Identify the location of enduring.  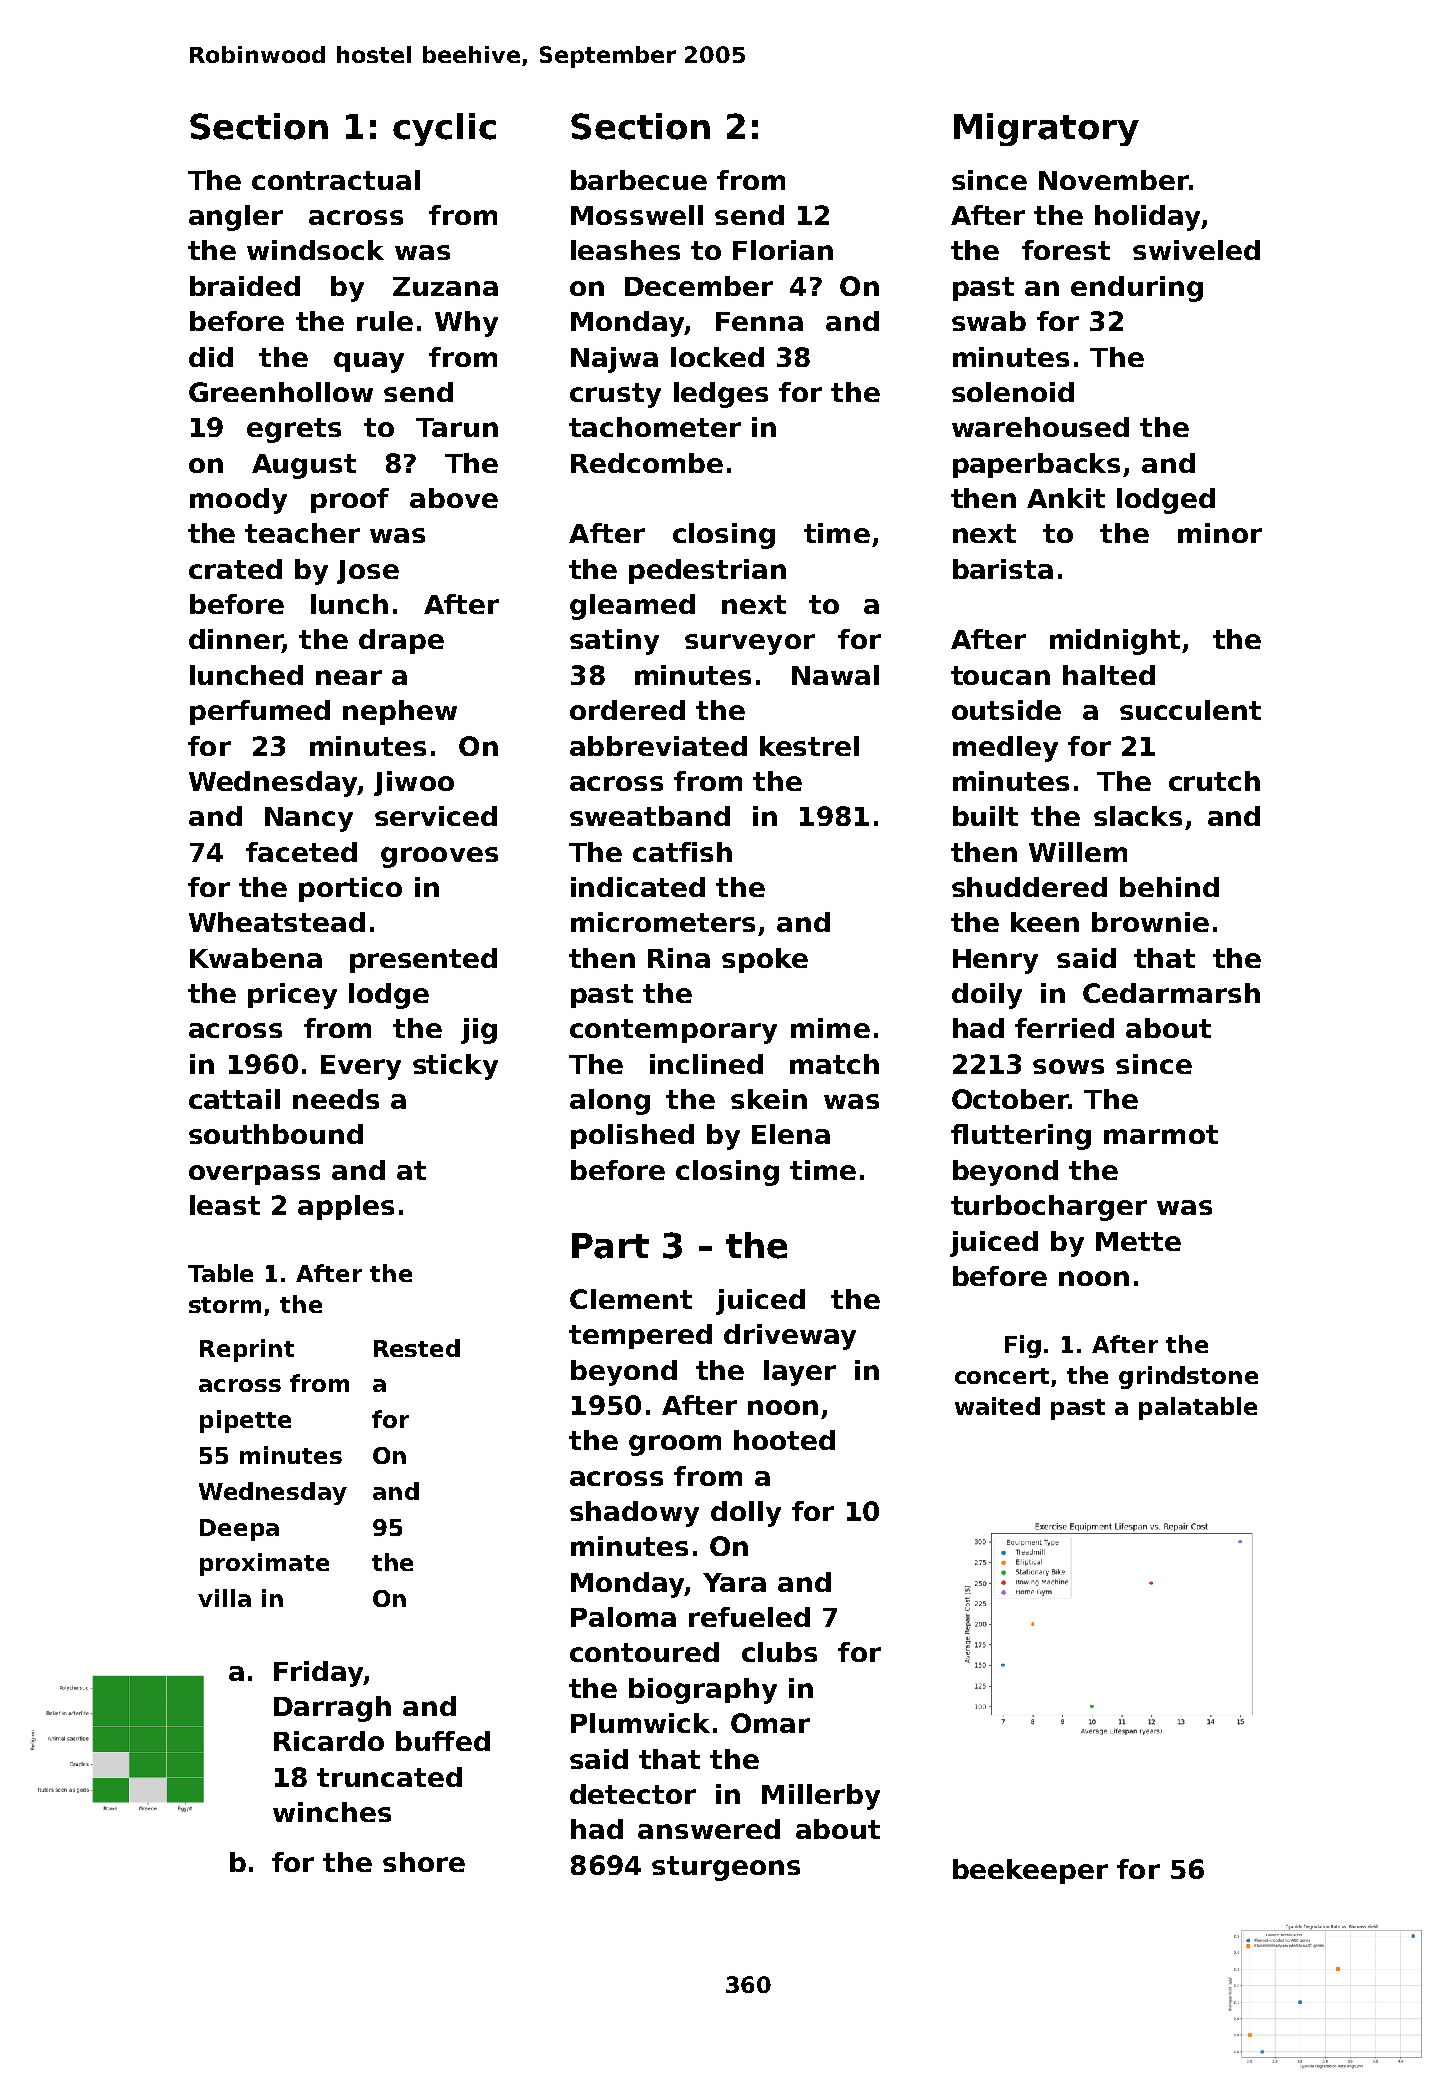
(1137, 289).
